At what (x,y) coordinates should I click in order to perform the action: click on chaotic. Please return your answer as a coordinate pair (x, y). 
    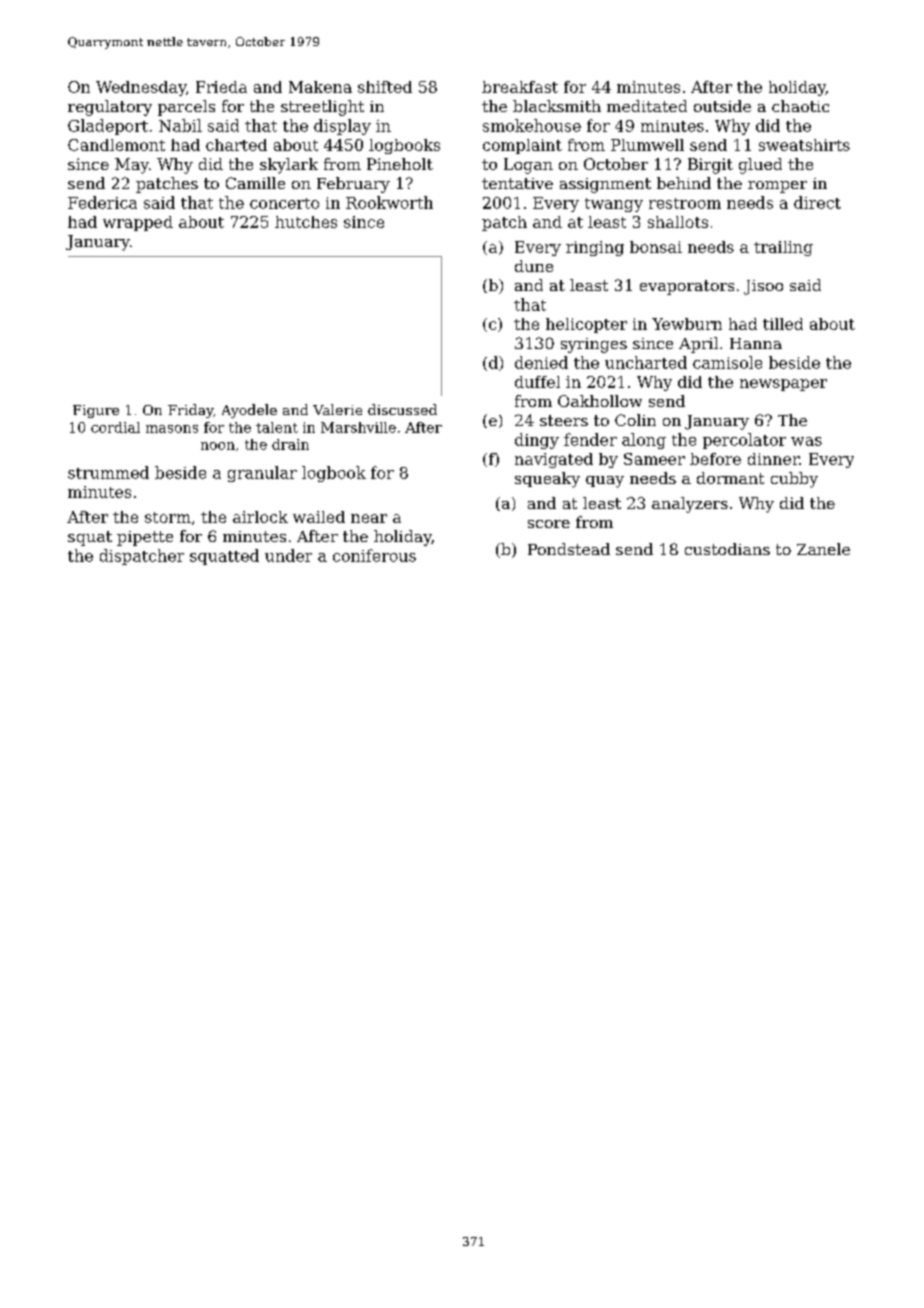
    Looking at the image, I should click on (800, 106).
